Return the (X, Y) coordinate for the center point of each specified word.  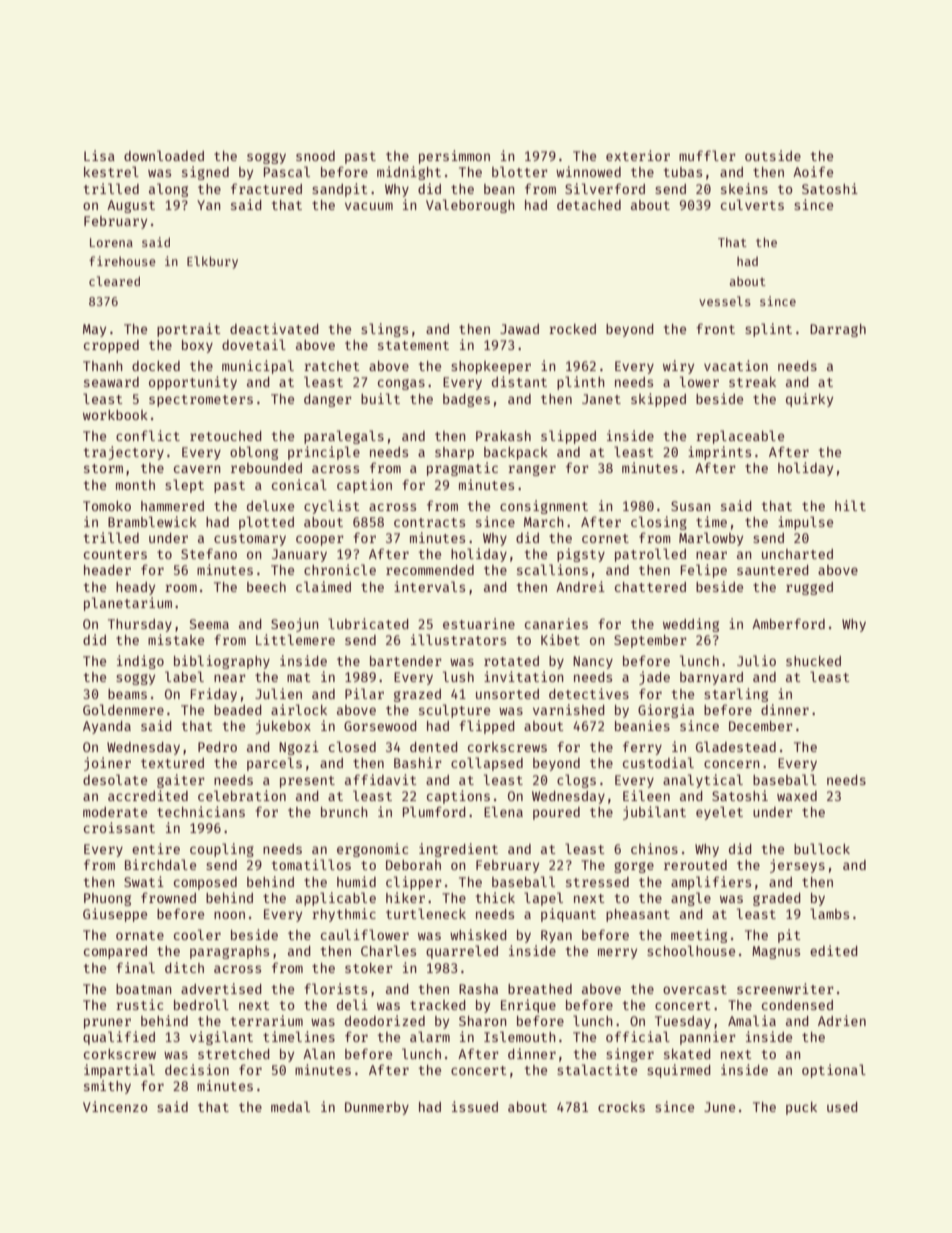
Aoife (813, 171)
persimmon (454, 157)
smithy (107, 1087)
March (544, 522)
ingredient (458, 850)
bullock (822, 848)
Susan (691, 506)
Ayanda (107, 727)
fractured (266, 188)
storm (103, 468)
